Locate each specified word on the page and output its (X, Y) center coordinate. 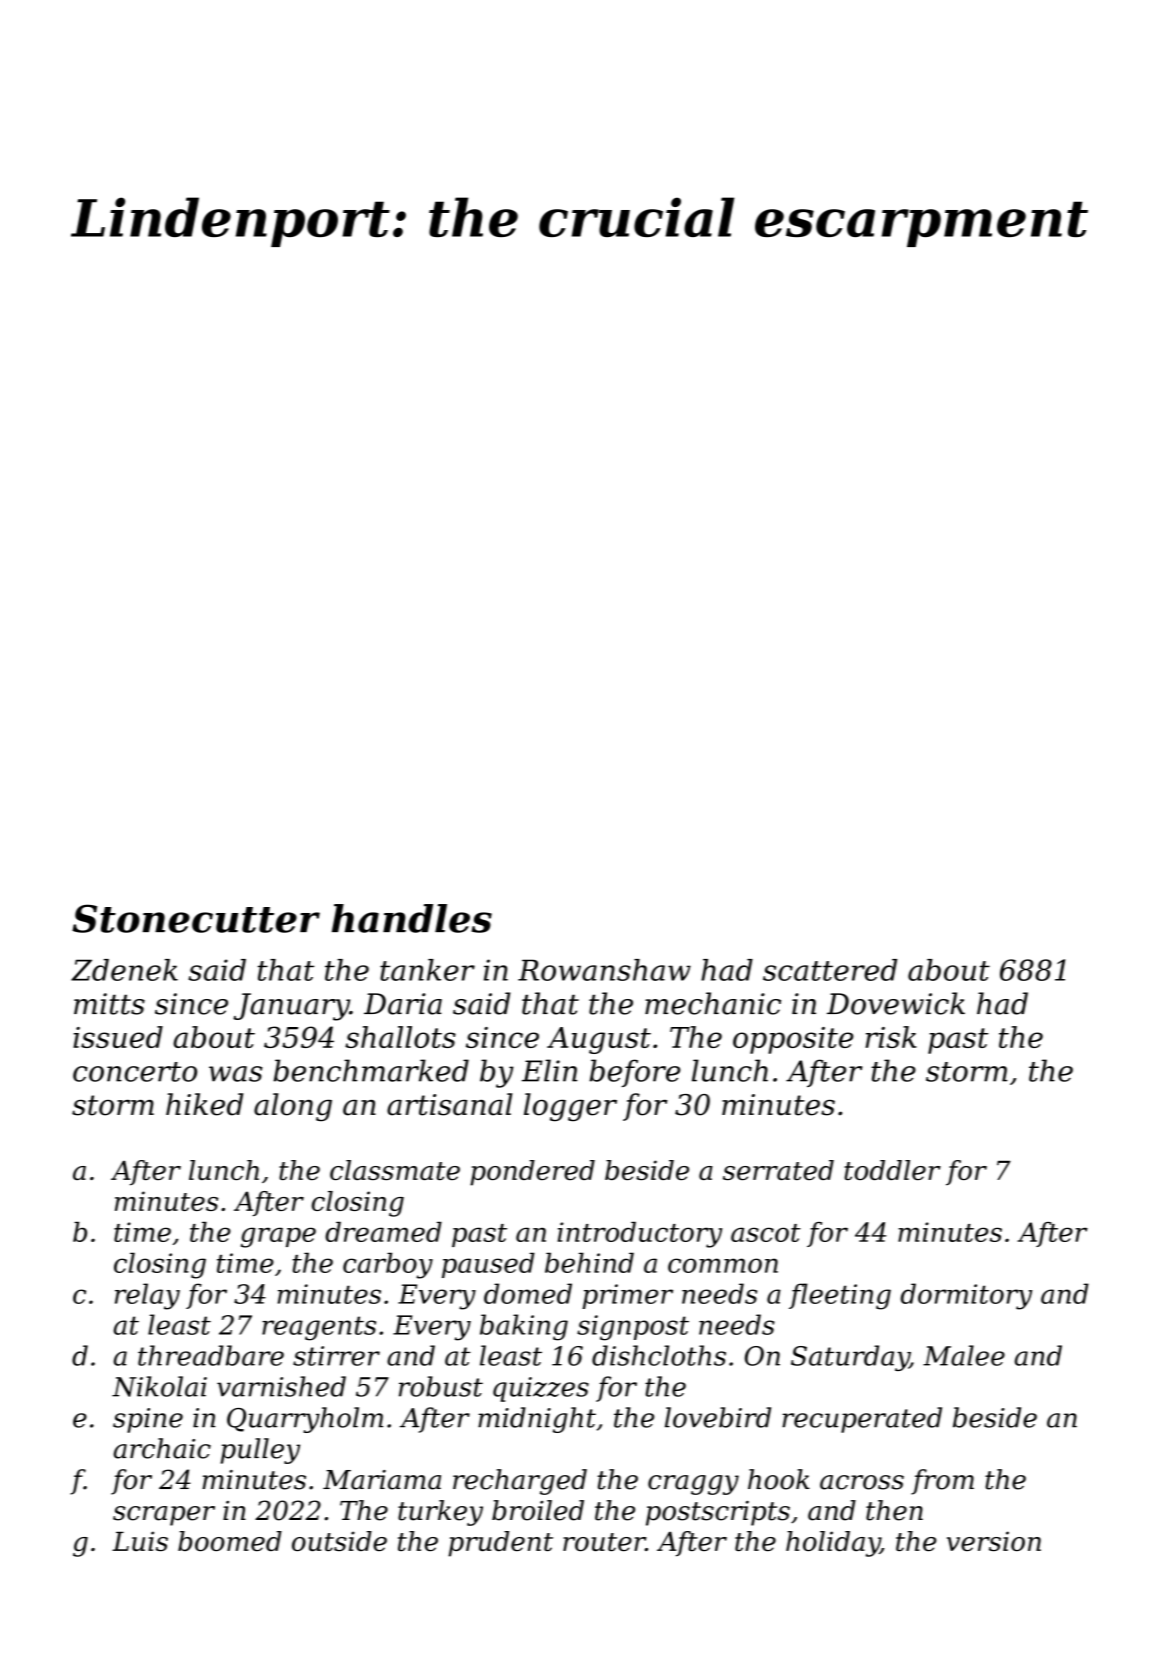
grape (278, 1237)
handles (412, 918)
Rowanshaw (604, 970)
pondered (532, 1173)
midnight (537, 1420)
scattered (830, 970)
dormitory (966, 1296)
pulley (260, 1451)
